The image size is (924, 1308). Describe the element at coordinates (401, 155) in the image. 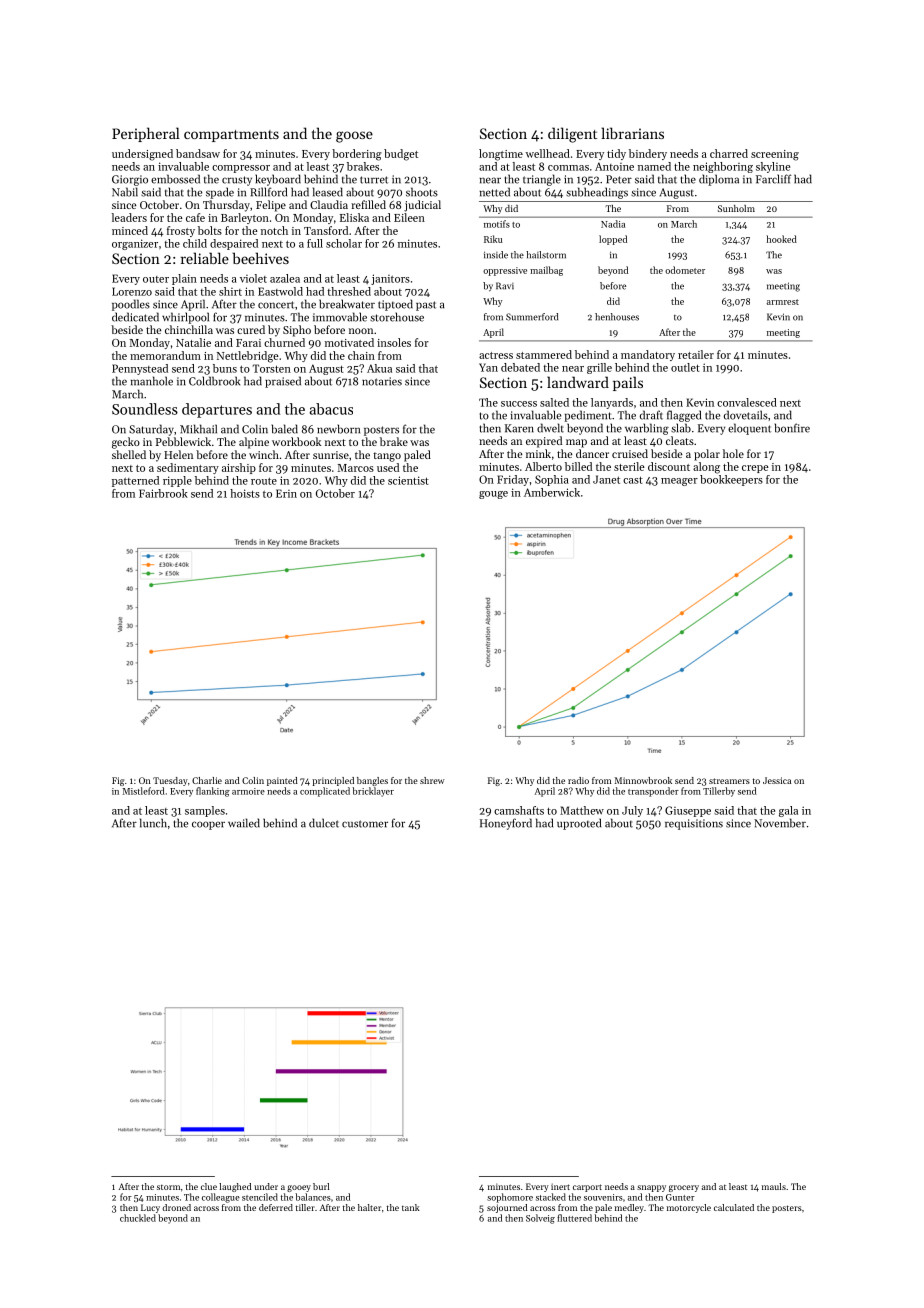

I see `budget` at that location.
